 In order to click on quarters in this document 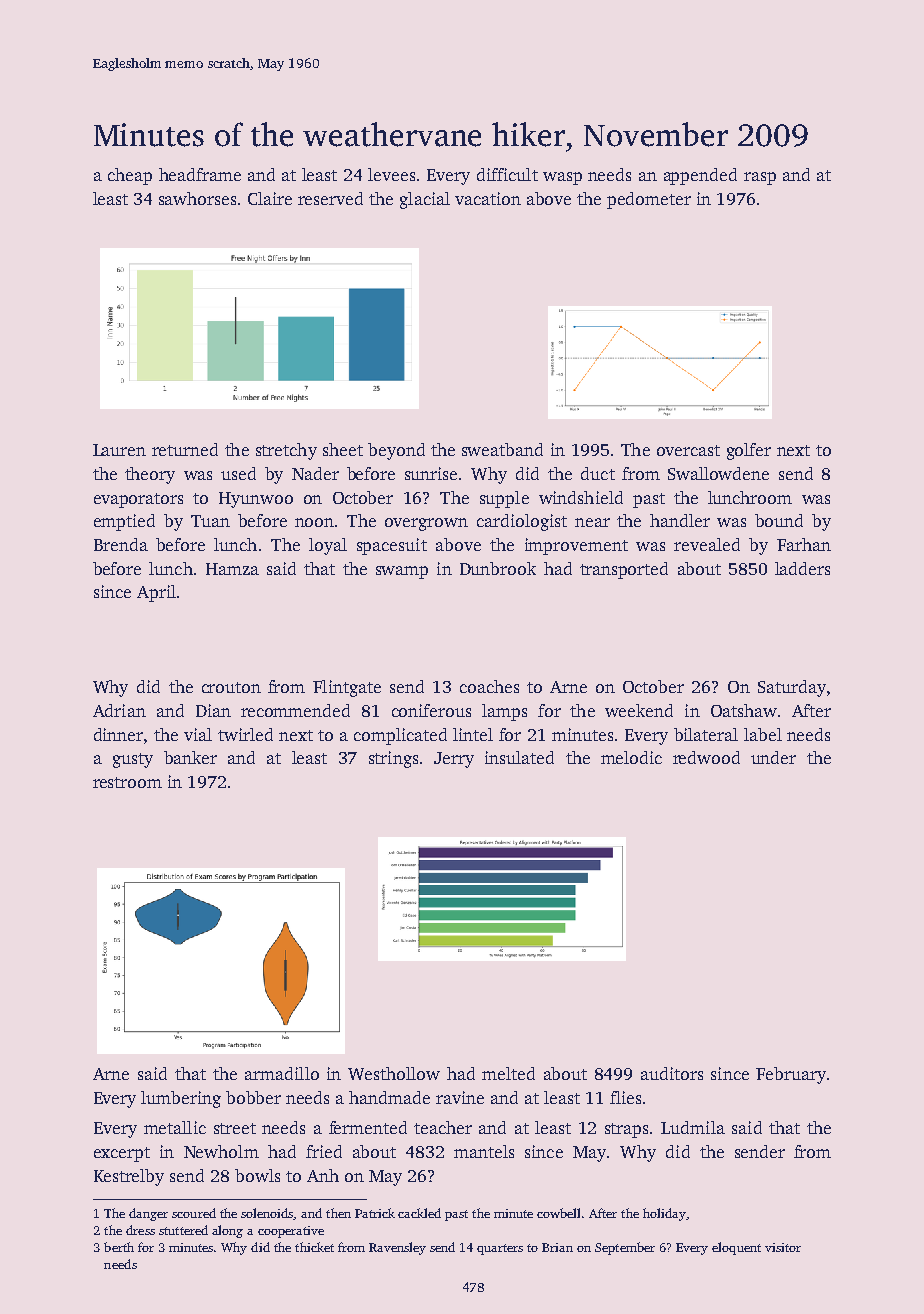, I will do `click(500, 1249)`.
